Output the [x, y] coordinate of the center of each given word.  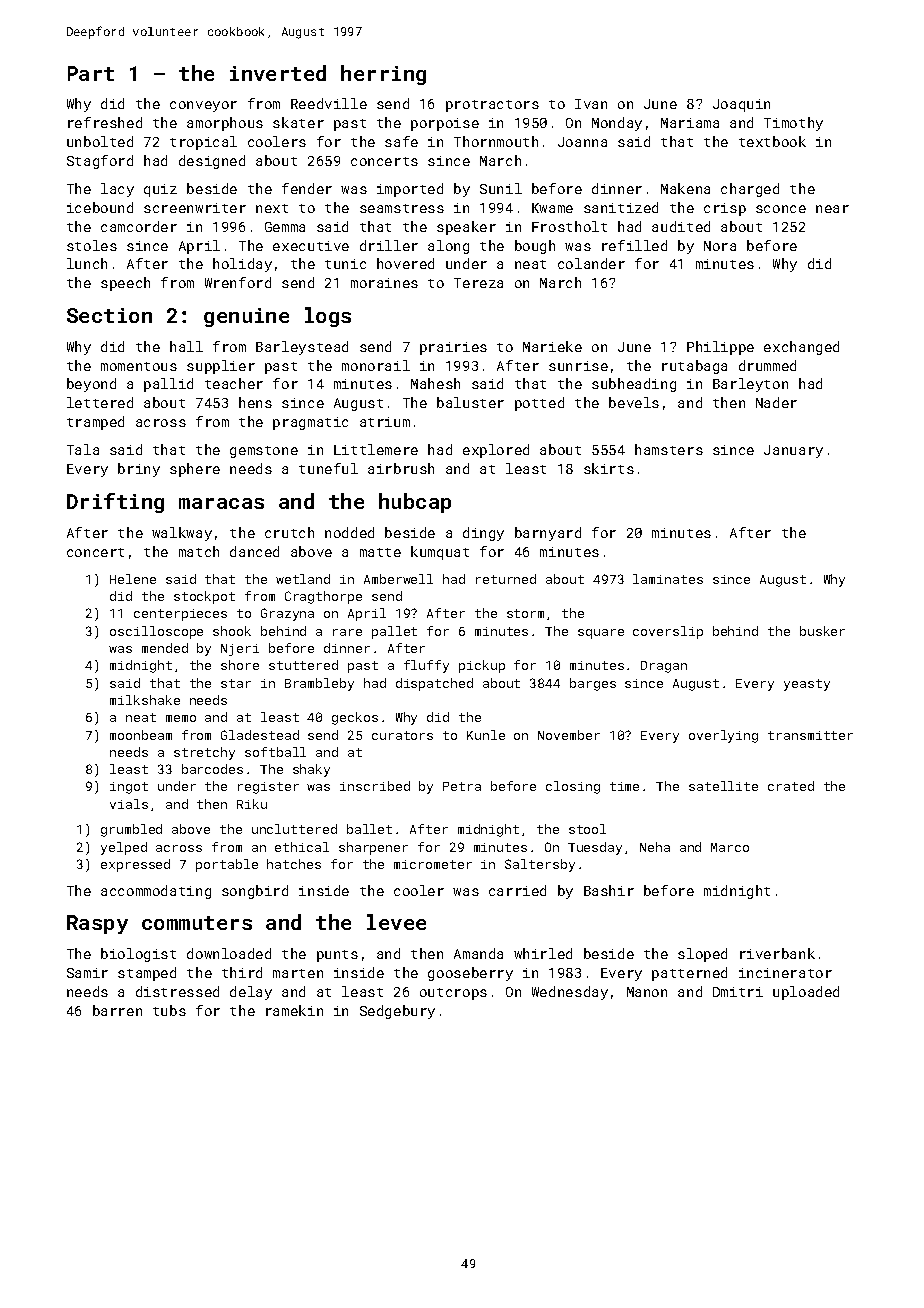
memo [181, 718]
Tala [83, 449]
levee [396, 922]
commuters [197, 923]
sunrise [578, 366]
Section [109, 315]
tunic [345, 264]
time [624, 786]
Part [91, 73]
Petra [462, 786]
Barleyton [750, 385]
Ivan [591, 104]
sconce [781, 209]
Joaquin [741, 105]
